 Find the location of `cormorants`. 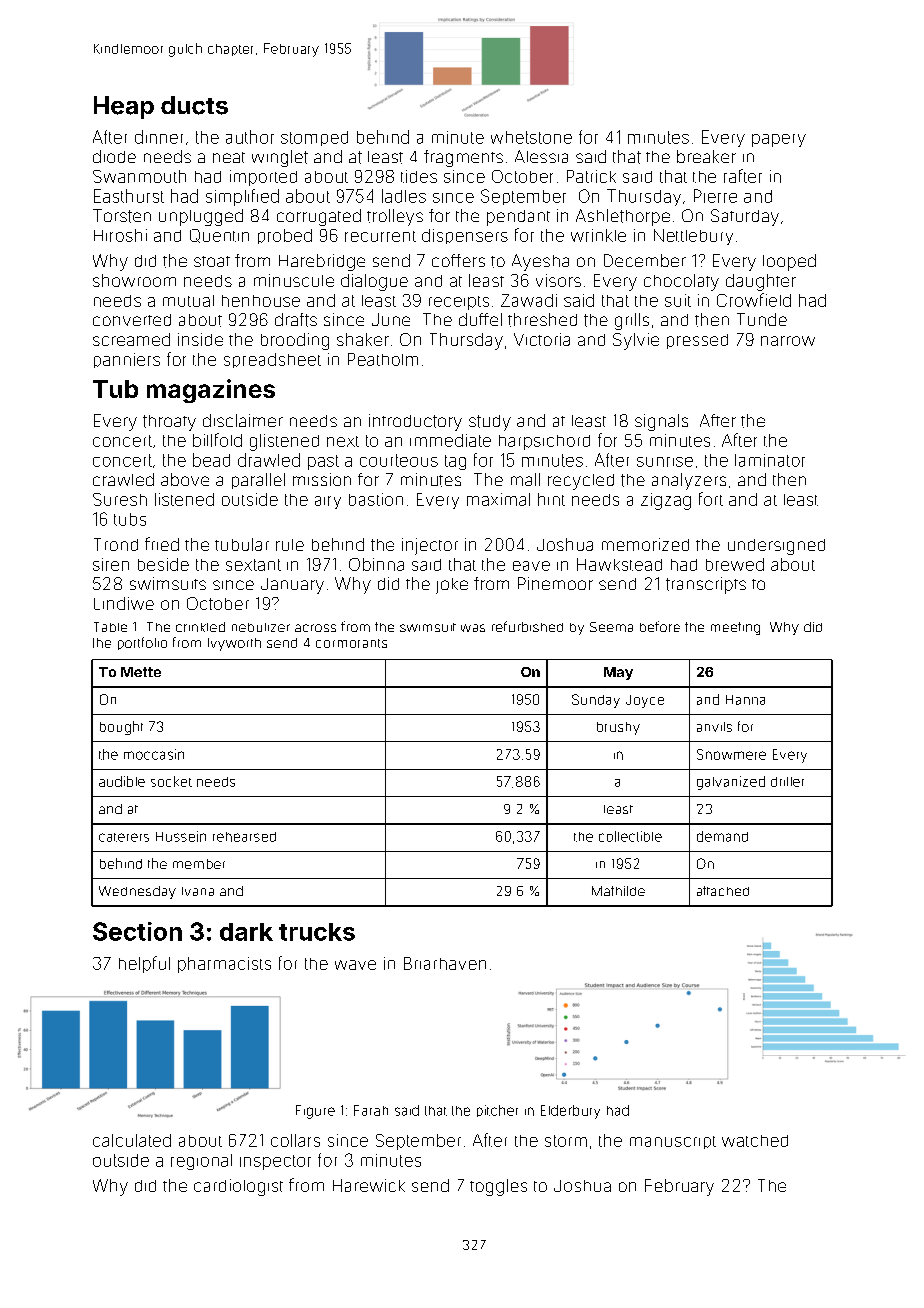

cormorants is located at coordinates (351, 643).
